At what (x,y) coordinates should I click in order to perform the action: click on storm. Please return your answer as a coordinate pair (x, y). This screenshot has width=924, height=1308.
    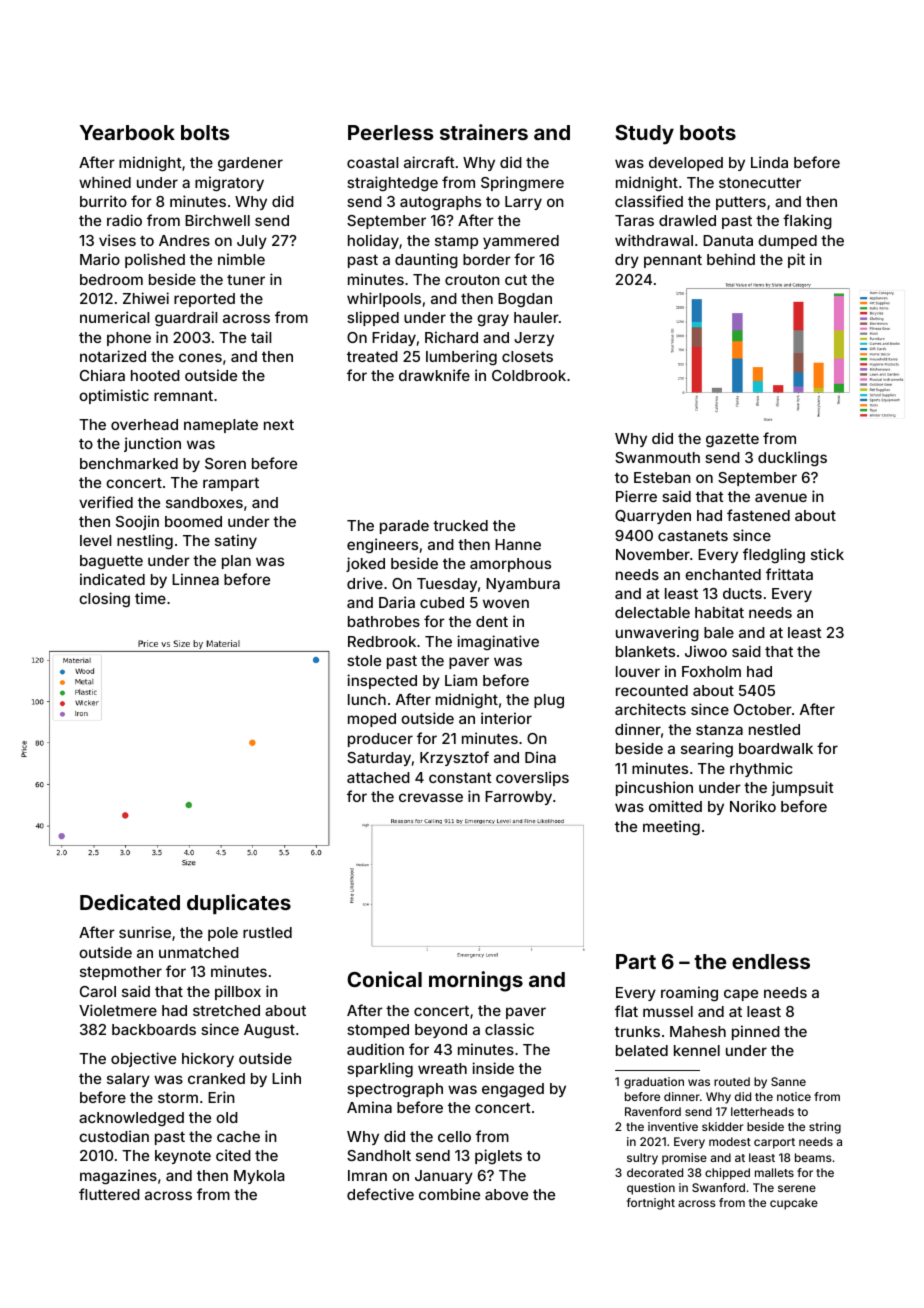
    Looking at the image, I should click on (178, 1098).
